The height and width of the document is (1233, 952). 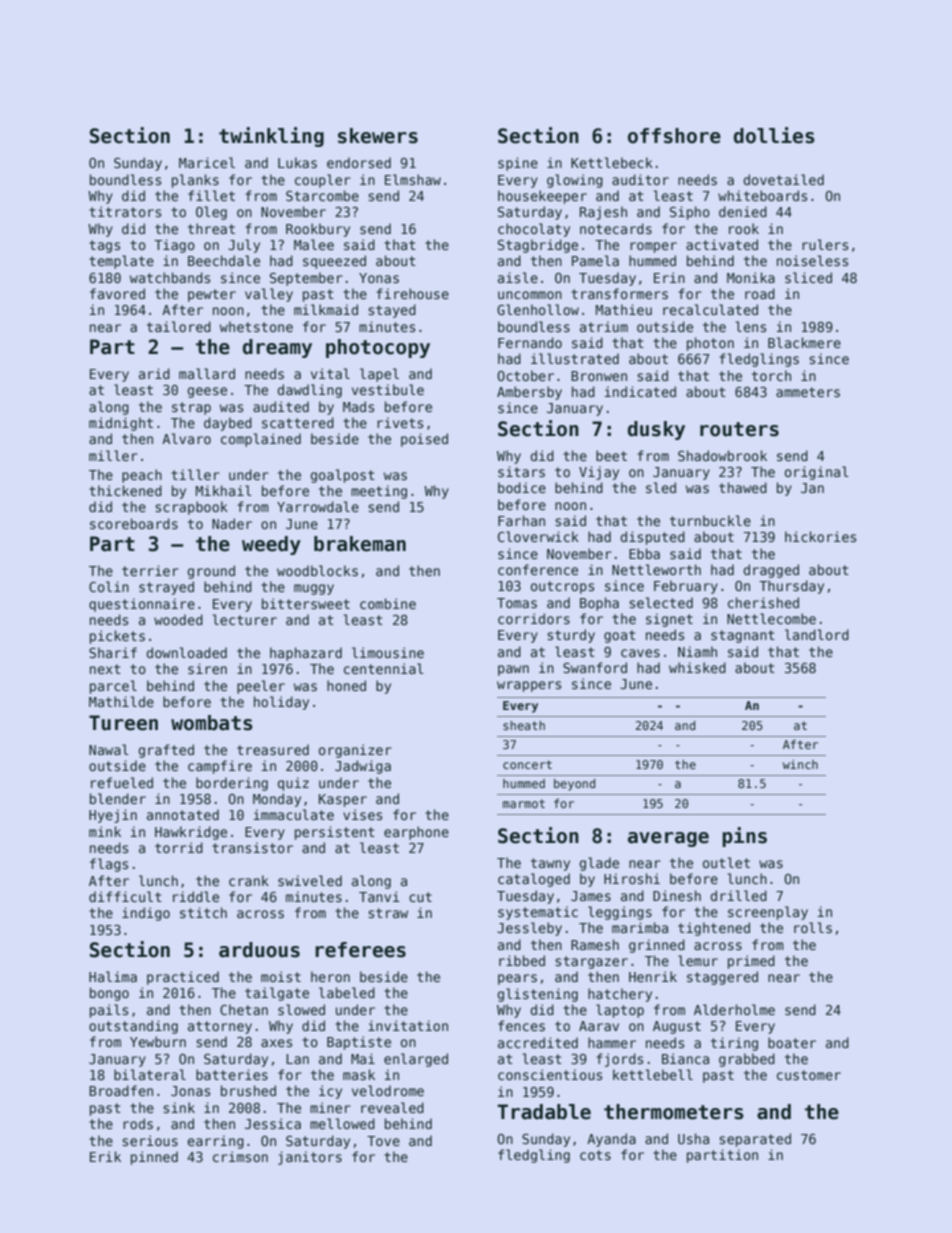 I want to click on Starcombe, so click(x=322, y=195).
